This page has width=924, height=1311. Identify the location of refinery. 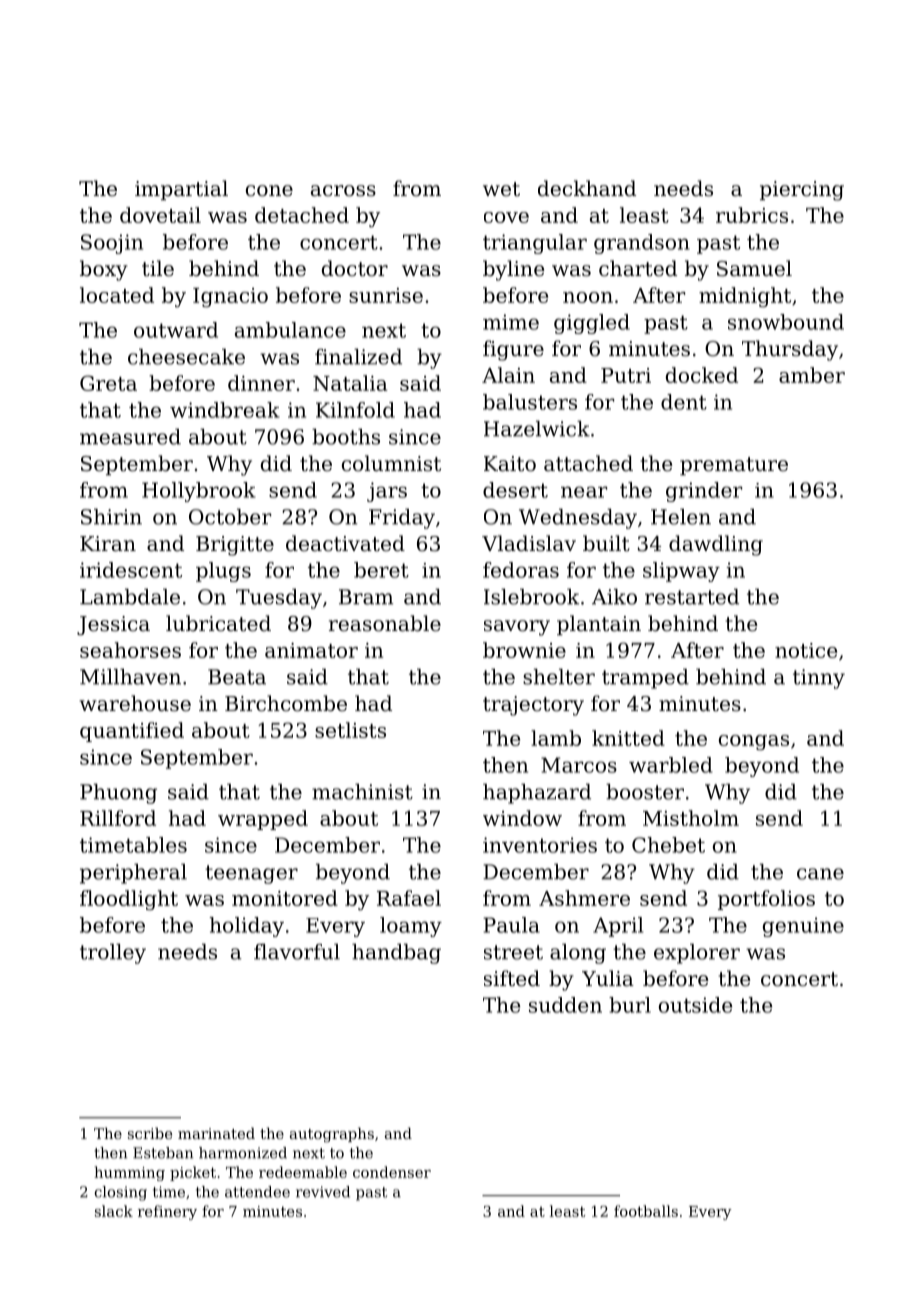
(167, 1212).
